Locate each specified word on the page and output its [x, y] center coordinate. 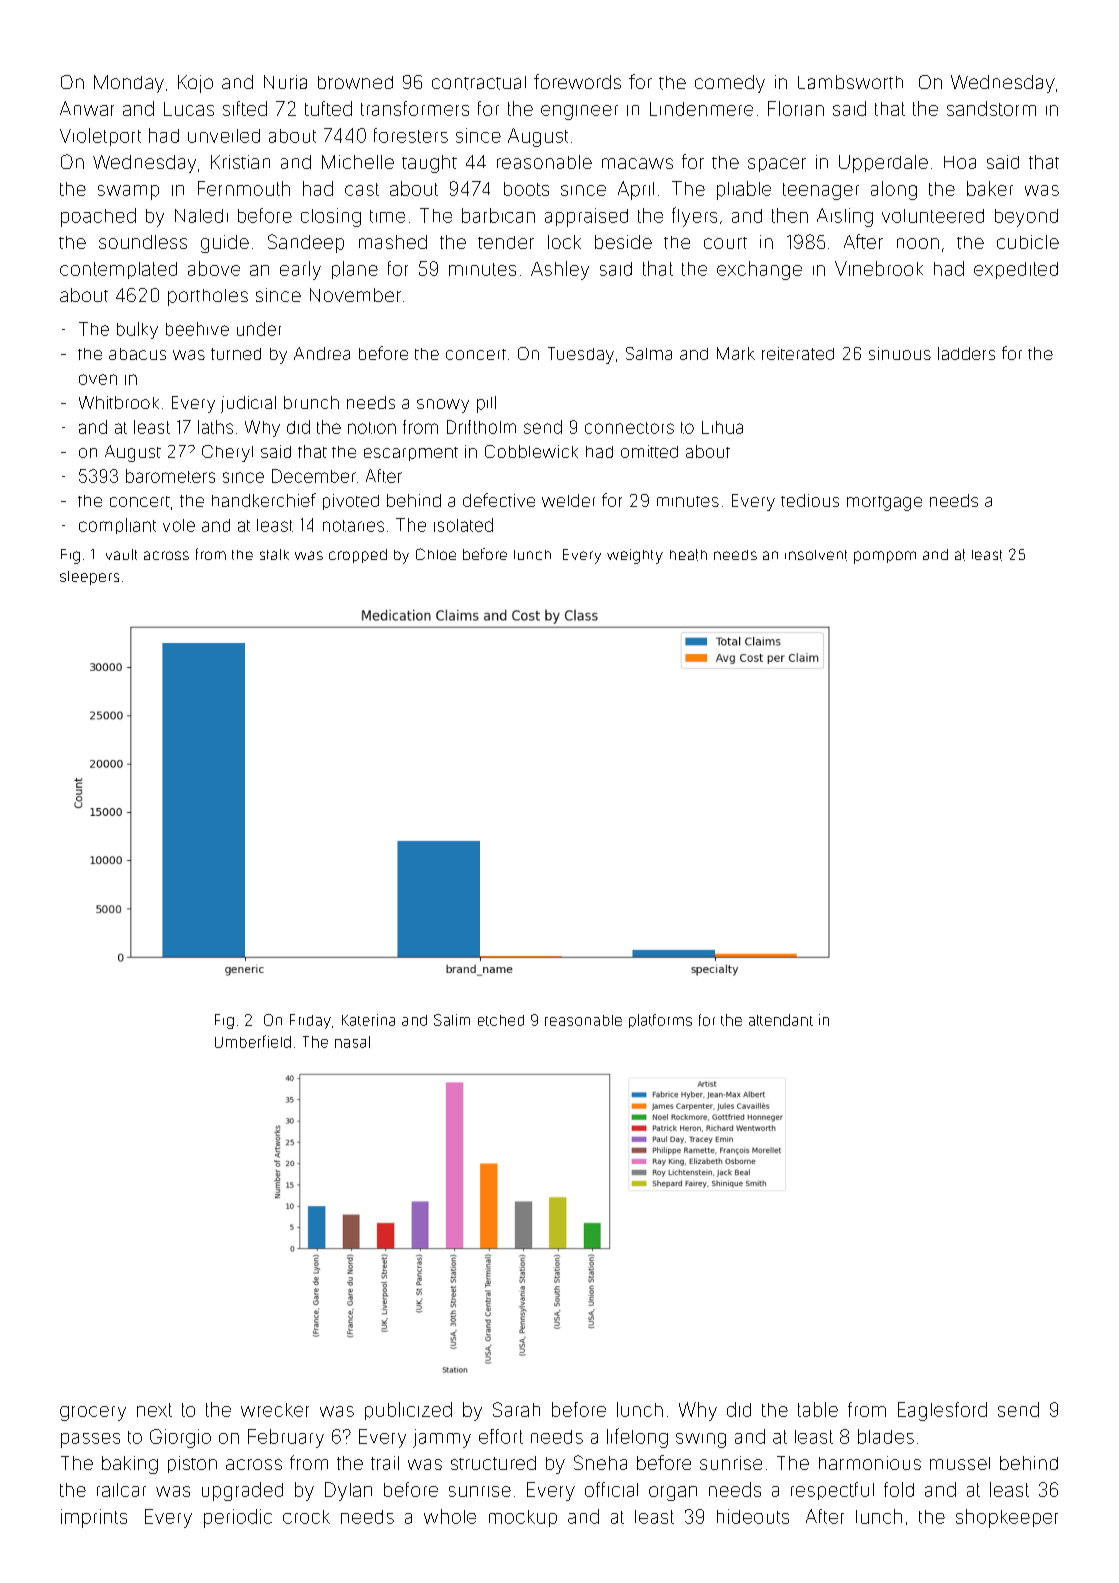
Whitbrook [119, 402]
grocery [93, 1413]
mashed [393, 242]
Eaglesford [942, 1411]
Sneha [600, 1462]
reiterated [798, 353]
